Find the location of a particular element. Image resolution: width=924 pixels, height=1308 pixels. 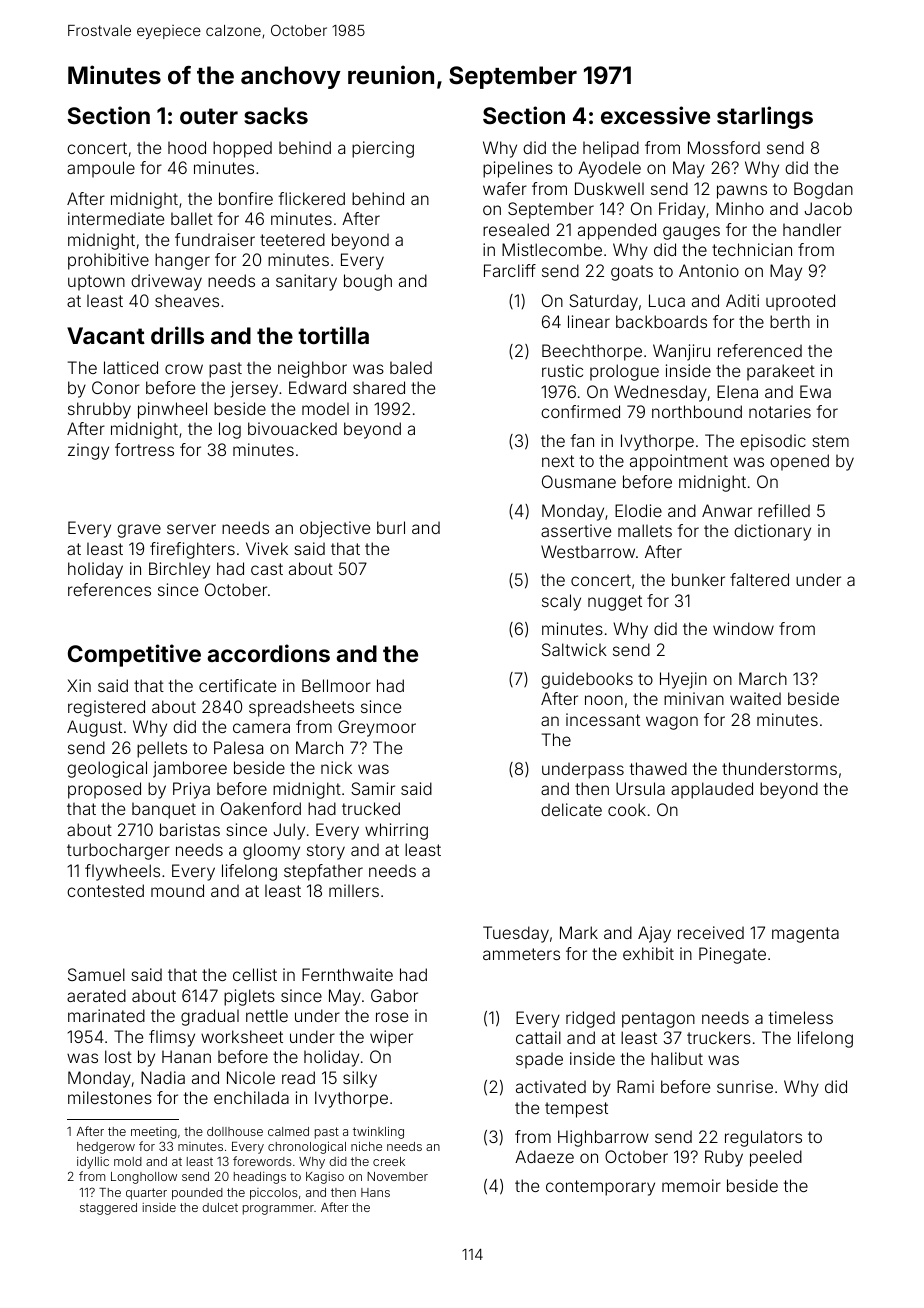

magenta is located at coordinates (805, 935).
